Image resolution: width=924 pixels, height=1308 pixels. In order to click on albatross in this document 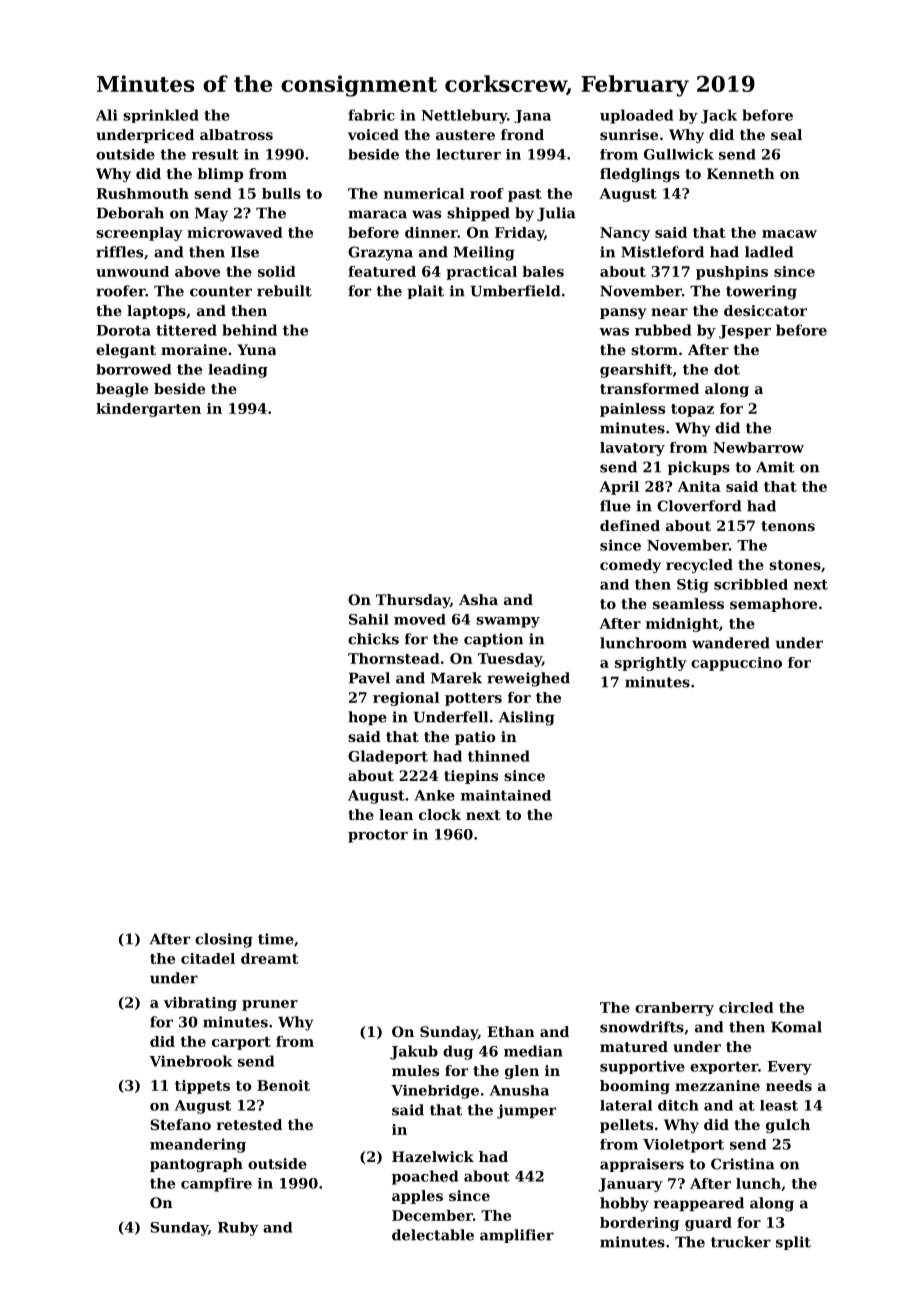, I will do `click(236, 134)`.
